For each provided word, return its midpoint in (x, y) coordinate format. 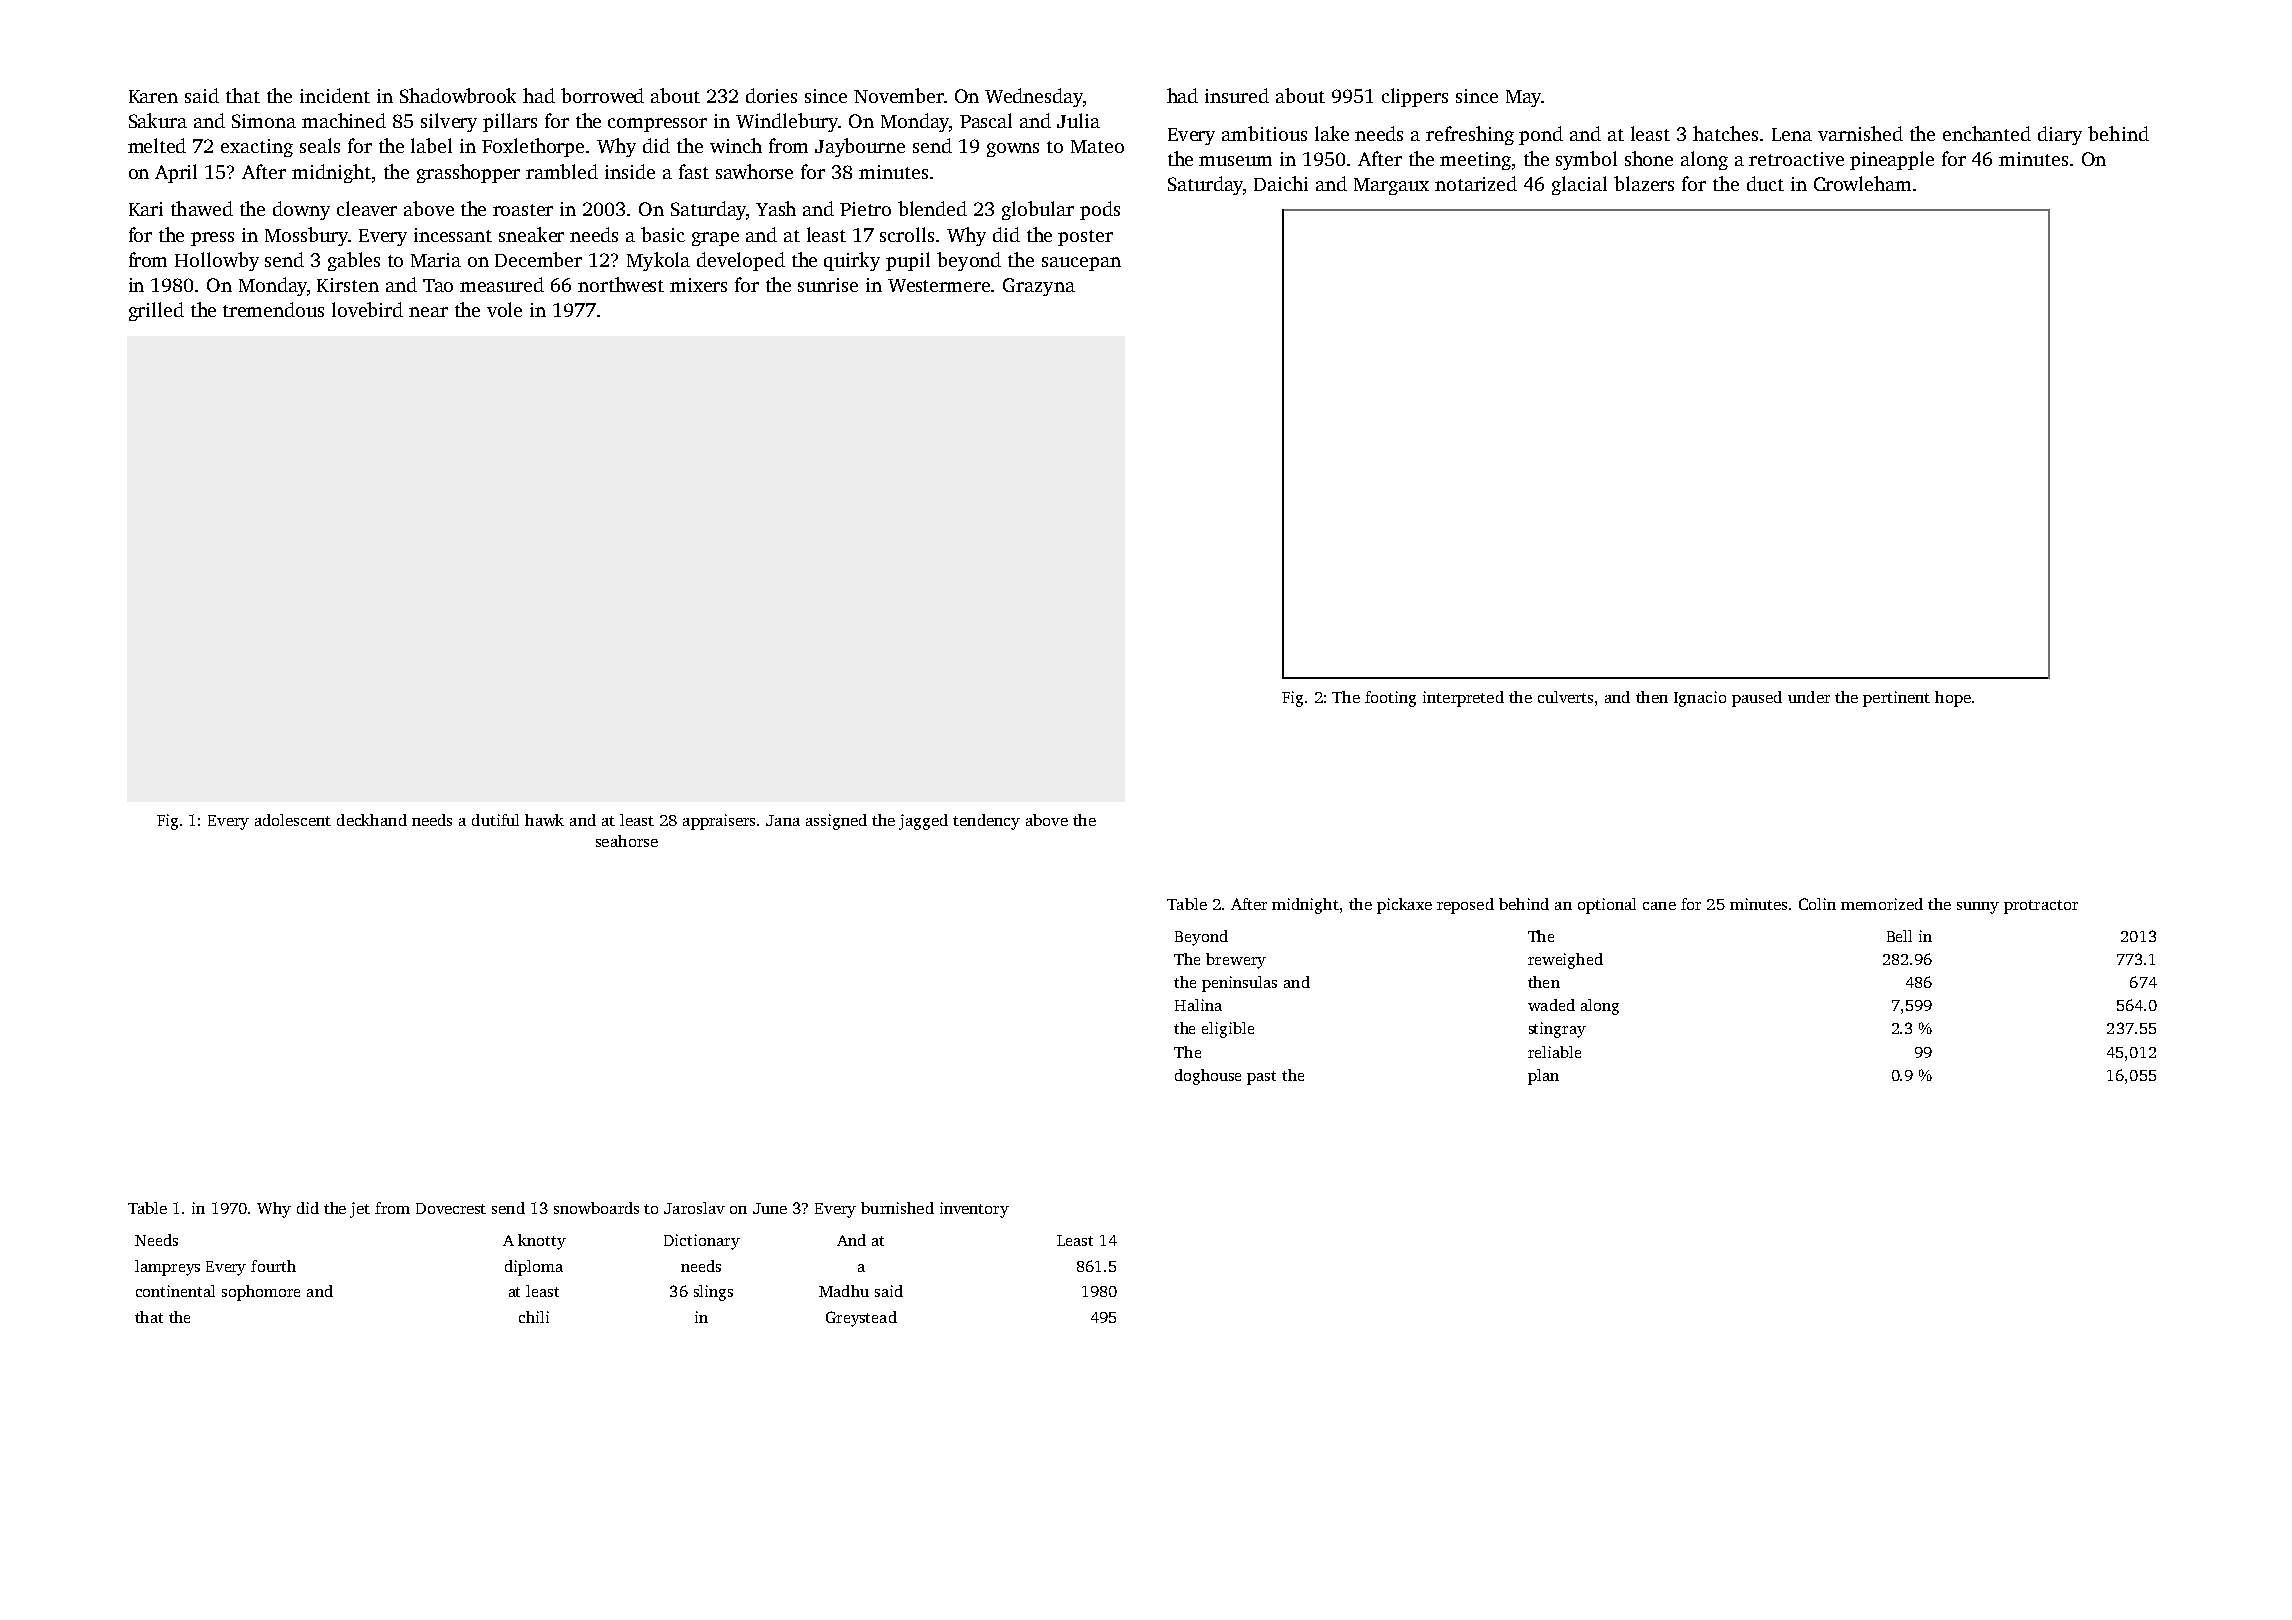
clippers (1415, 97)
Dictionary (702, 1242)
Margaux (1391, 186)
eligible (1228, 1030)
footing (1390, 699)
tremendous (273, 309)
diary (2060, 135)
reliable (1554, 1052)
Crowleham (1862, 183)
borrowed (602, 95)
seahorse (627, 841)
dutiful (495, 820)
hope (1953, 699)
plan (1543, 1077)
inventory (974, 1210)
